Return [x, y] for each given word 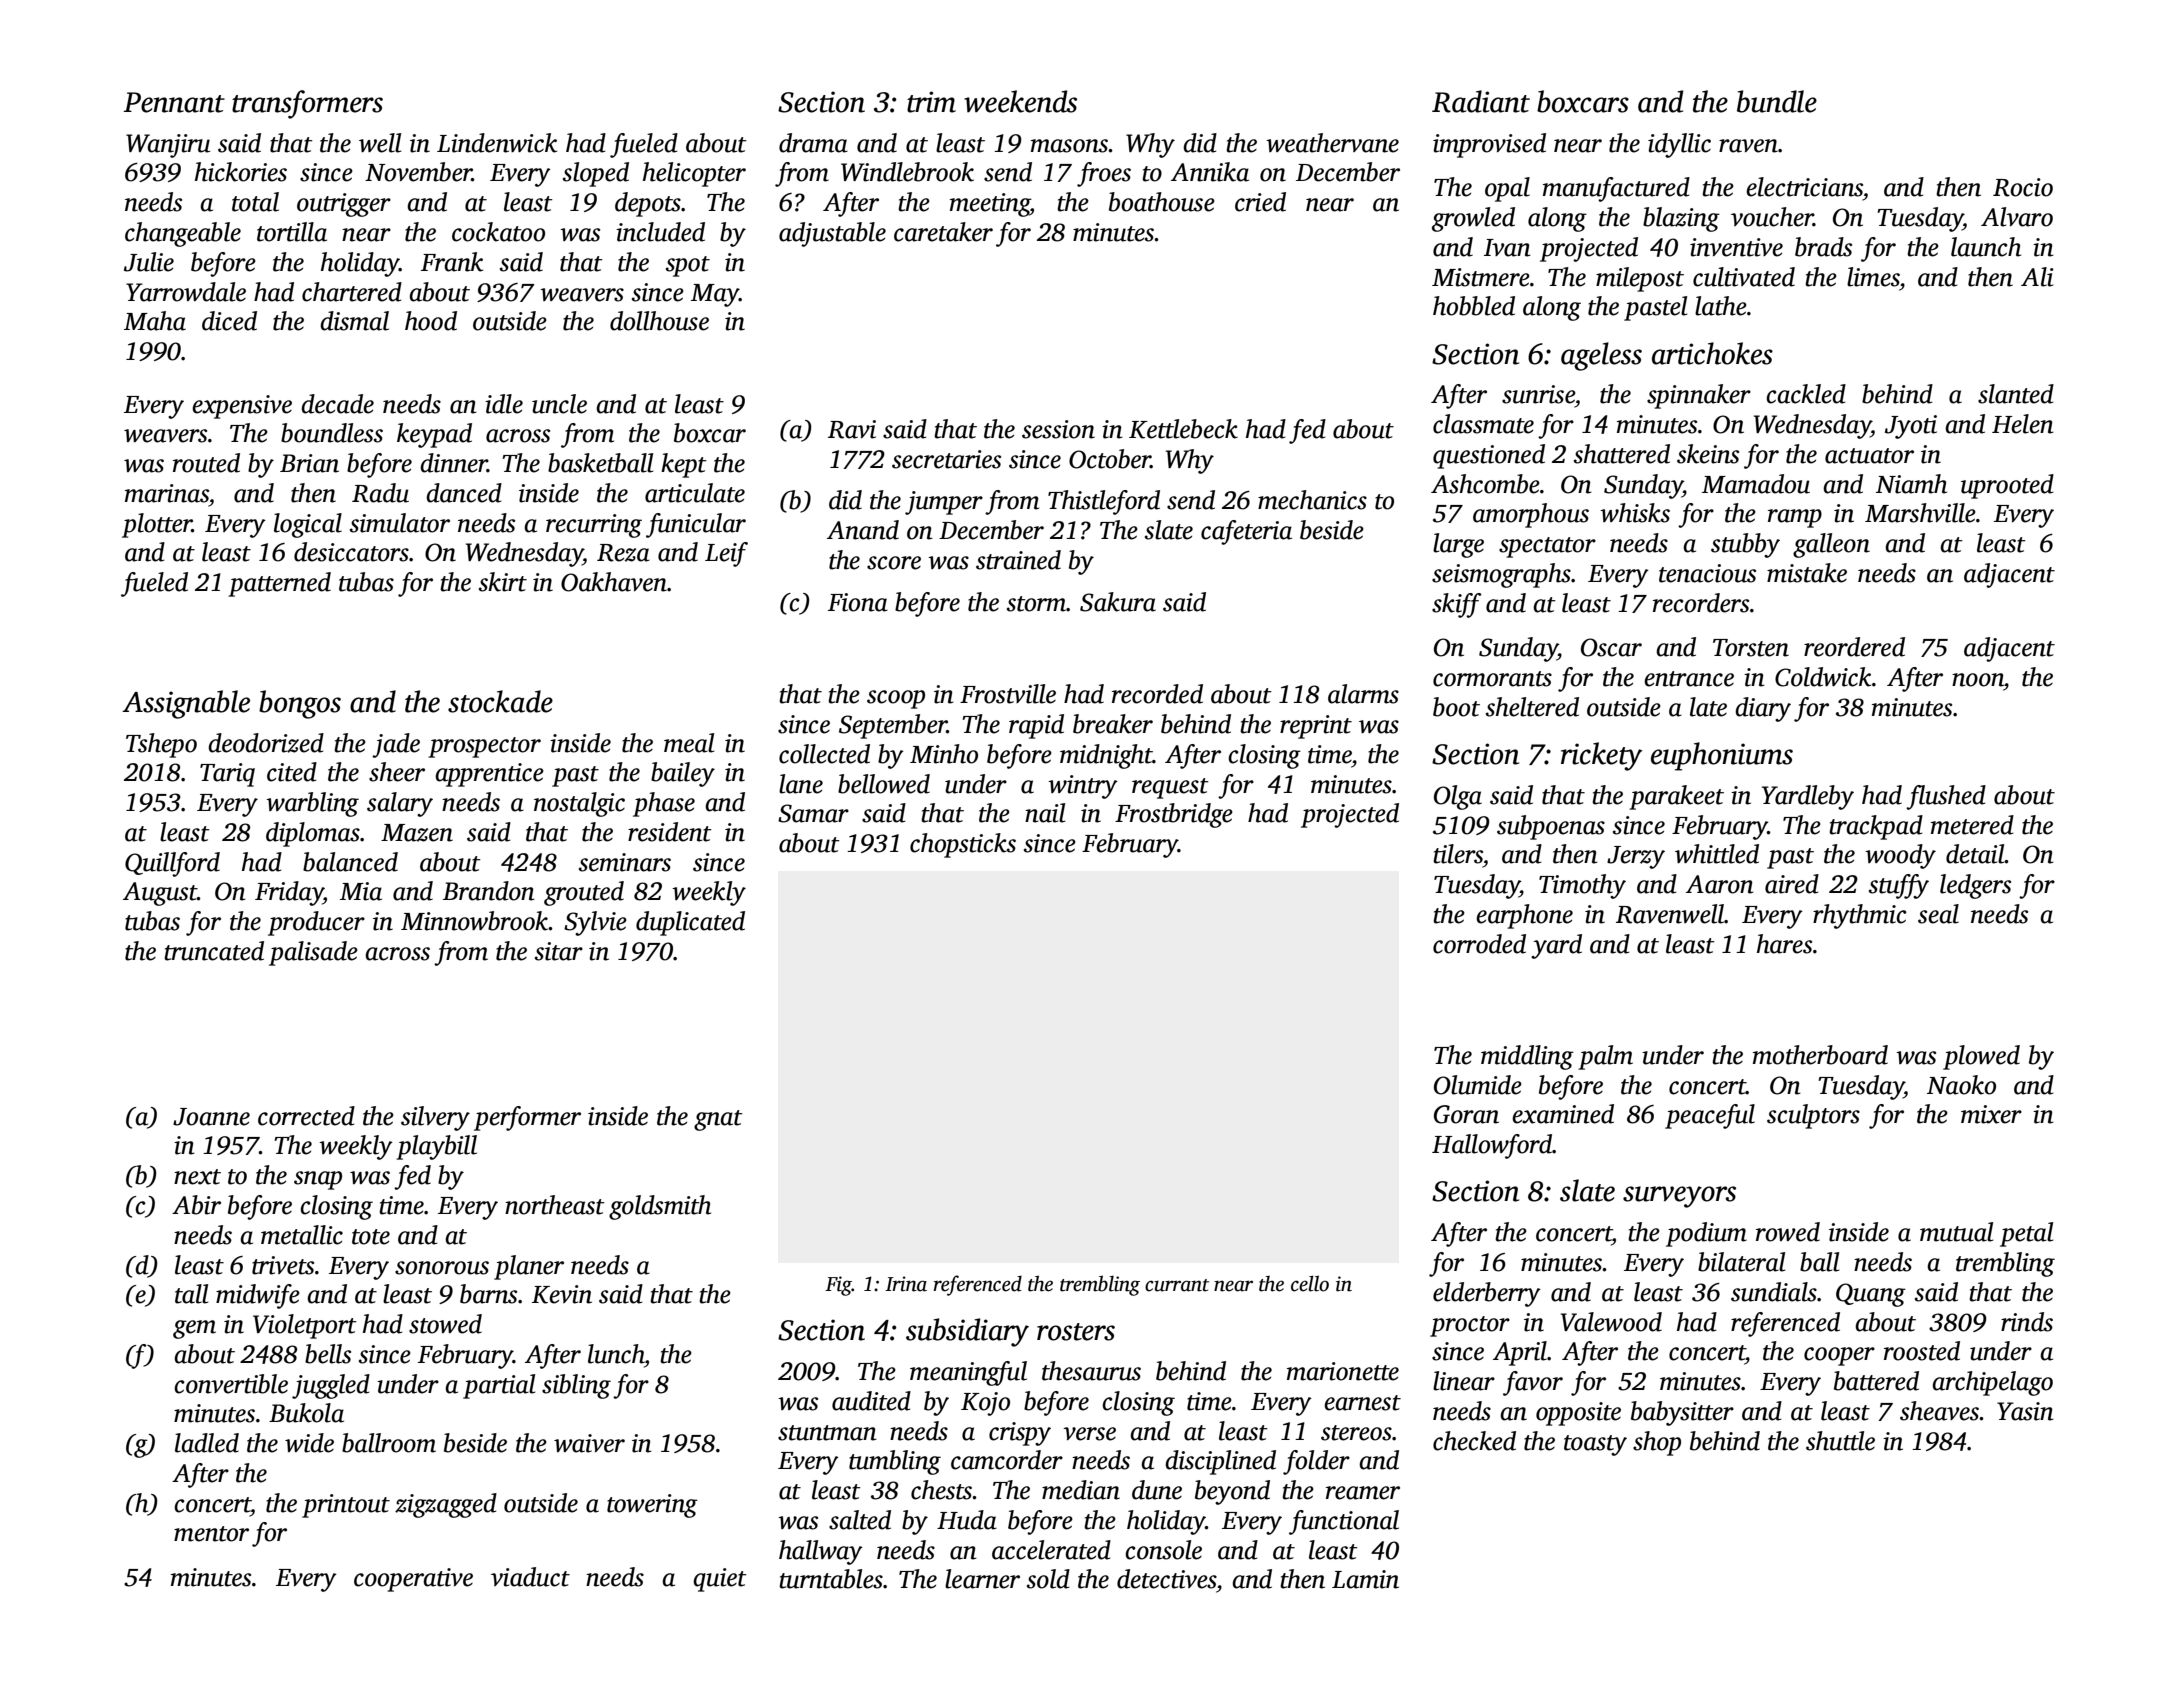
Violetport [305, 1326]
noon [1978, 680]
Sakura [1118, 602]
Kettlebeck [1183, 429]
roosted [1922, 1351]
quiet [720, 1580]
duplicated [690, 923]
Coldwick [1823, 677]
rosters [1076, 1332]
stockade [500, 701]
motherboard [1820, 1055]
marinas [167, 493]
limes [1873, 277]
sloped [596, 174]
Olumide [1478, 1085]
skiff [1457, 605]
